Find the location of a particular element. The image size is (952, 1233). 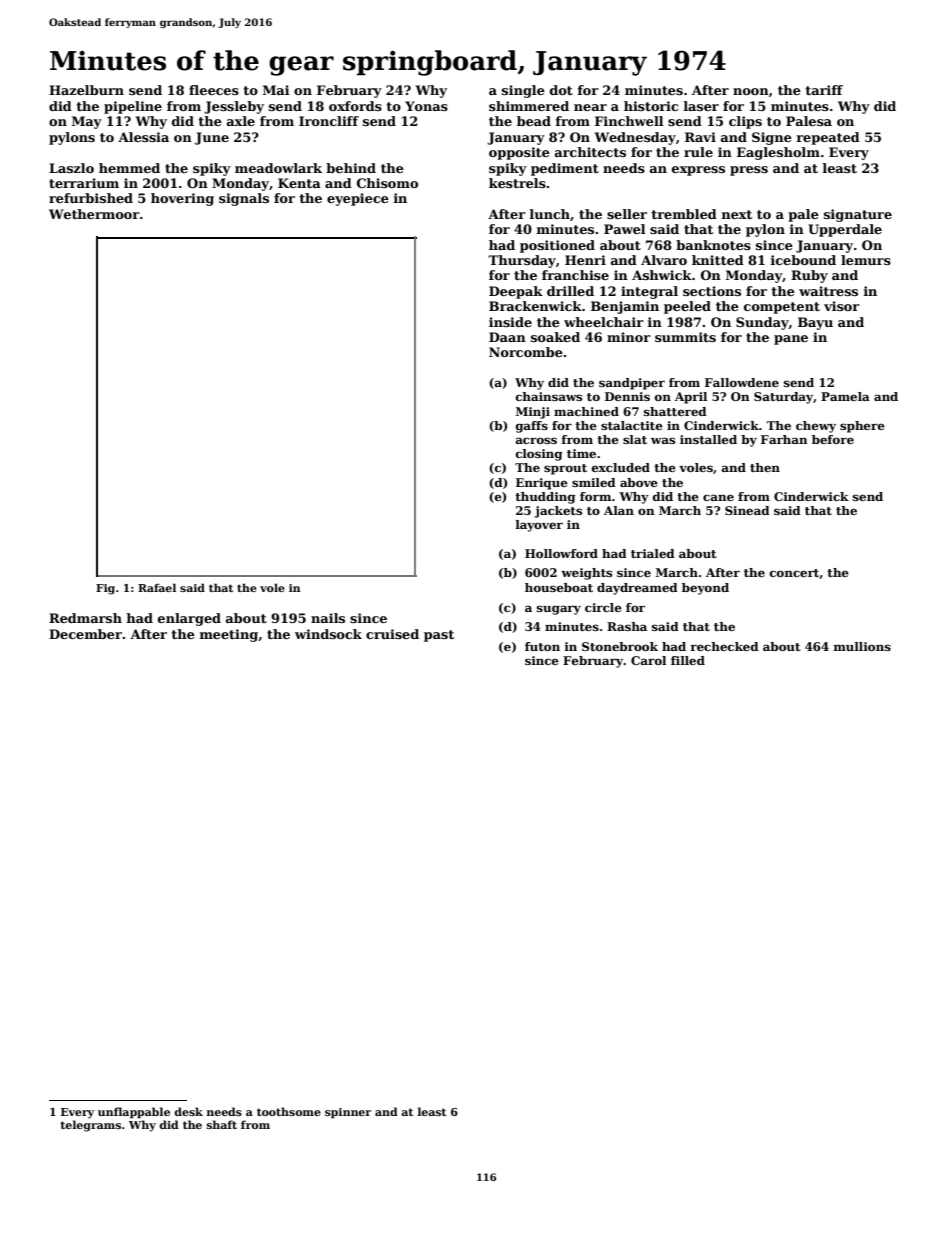

before is located at coordinates (833, 439).
